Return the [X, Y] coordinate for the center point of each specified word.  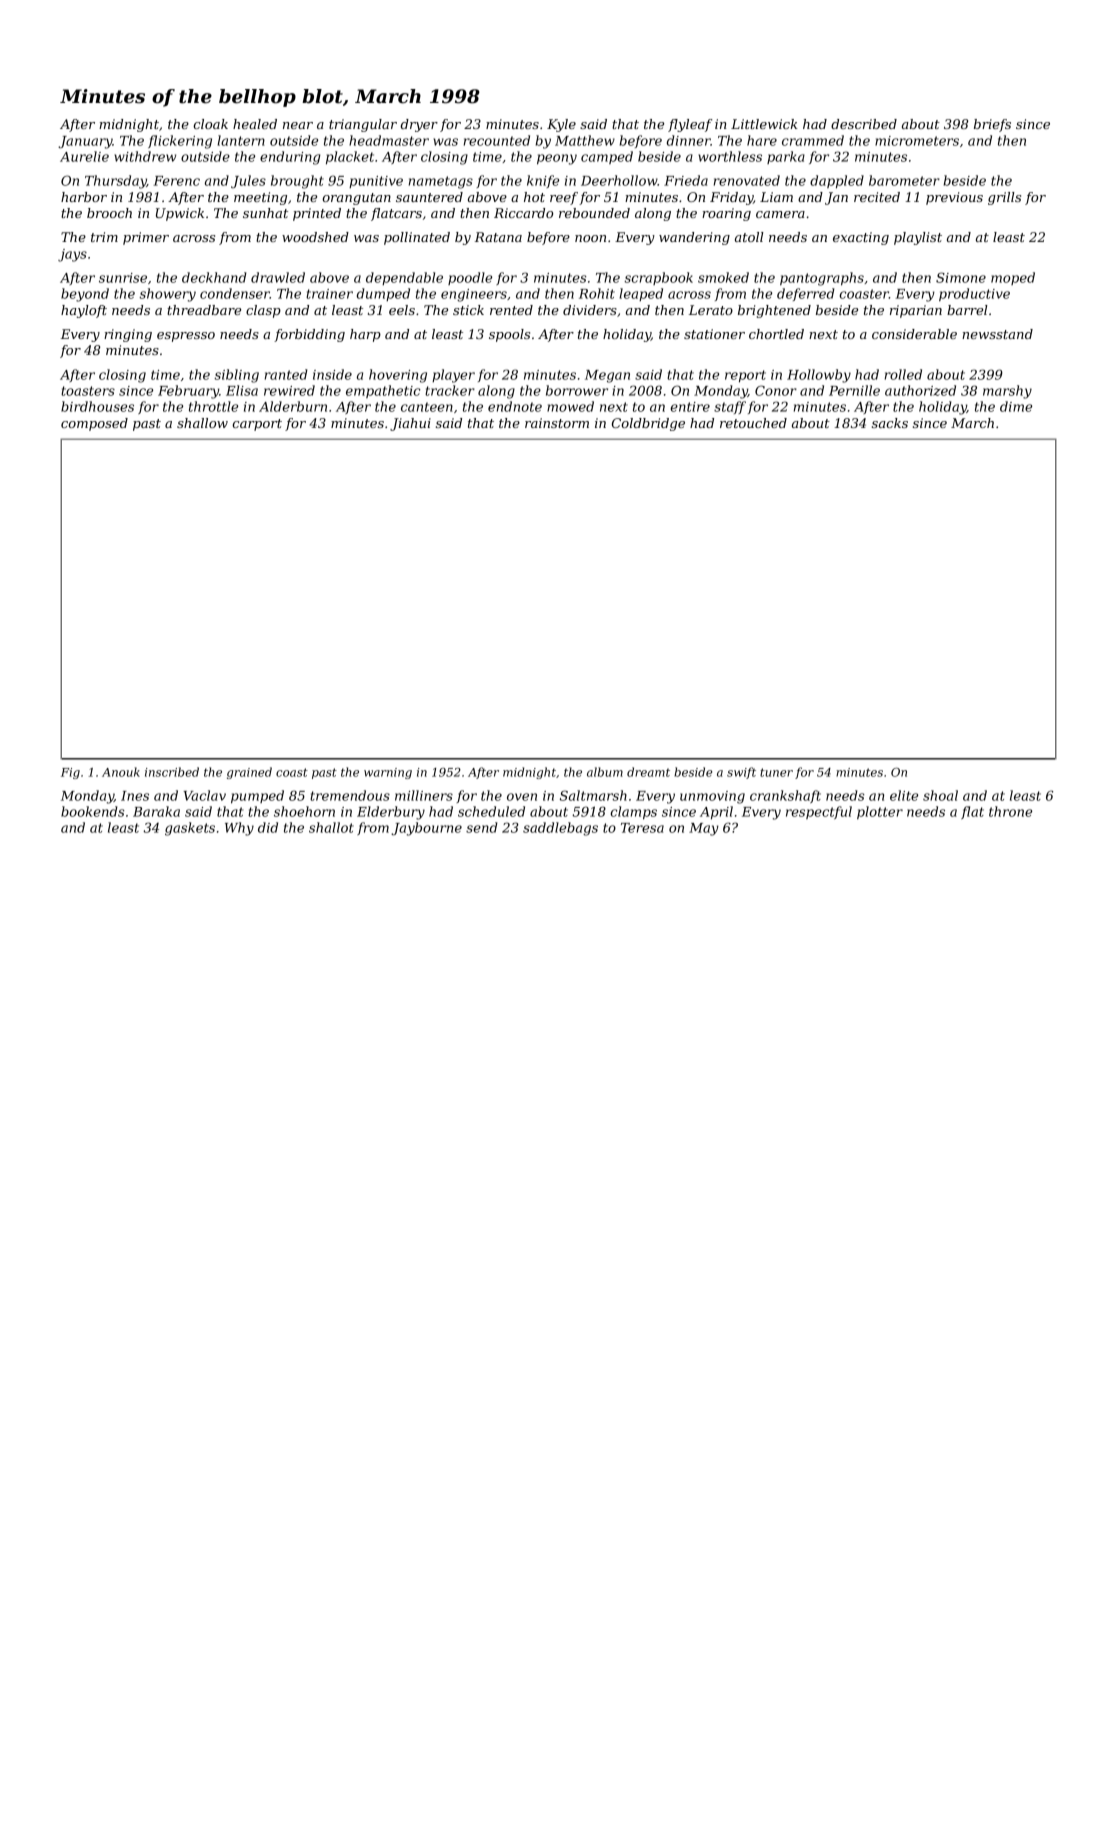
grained [249, 773]
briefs [992, 125]
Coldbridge [648, 424]
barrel [967, 310]
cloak [210, 124]
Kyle [561, 125]
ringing [128, 335]
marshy [1007, 392]
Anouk [121, 772]
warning [388, 773]
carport [257, 425]
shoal [940, 795]
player [453, 376]
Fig [70, 773]
